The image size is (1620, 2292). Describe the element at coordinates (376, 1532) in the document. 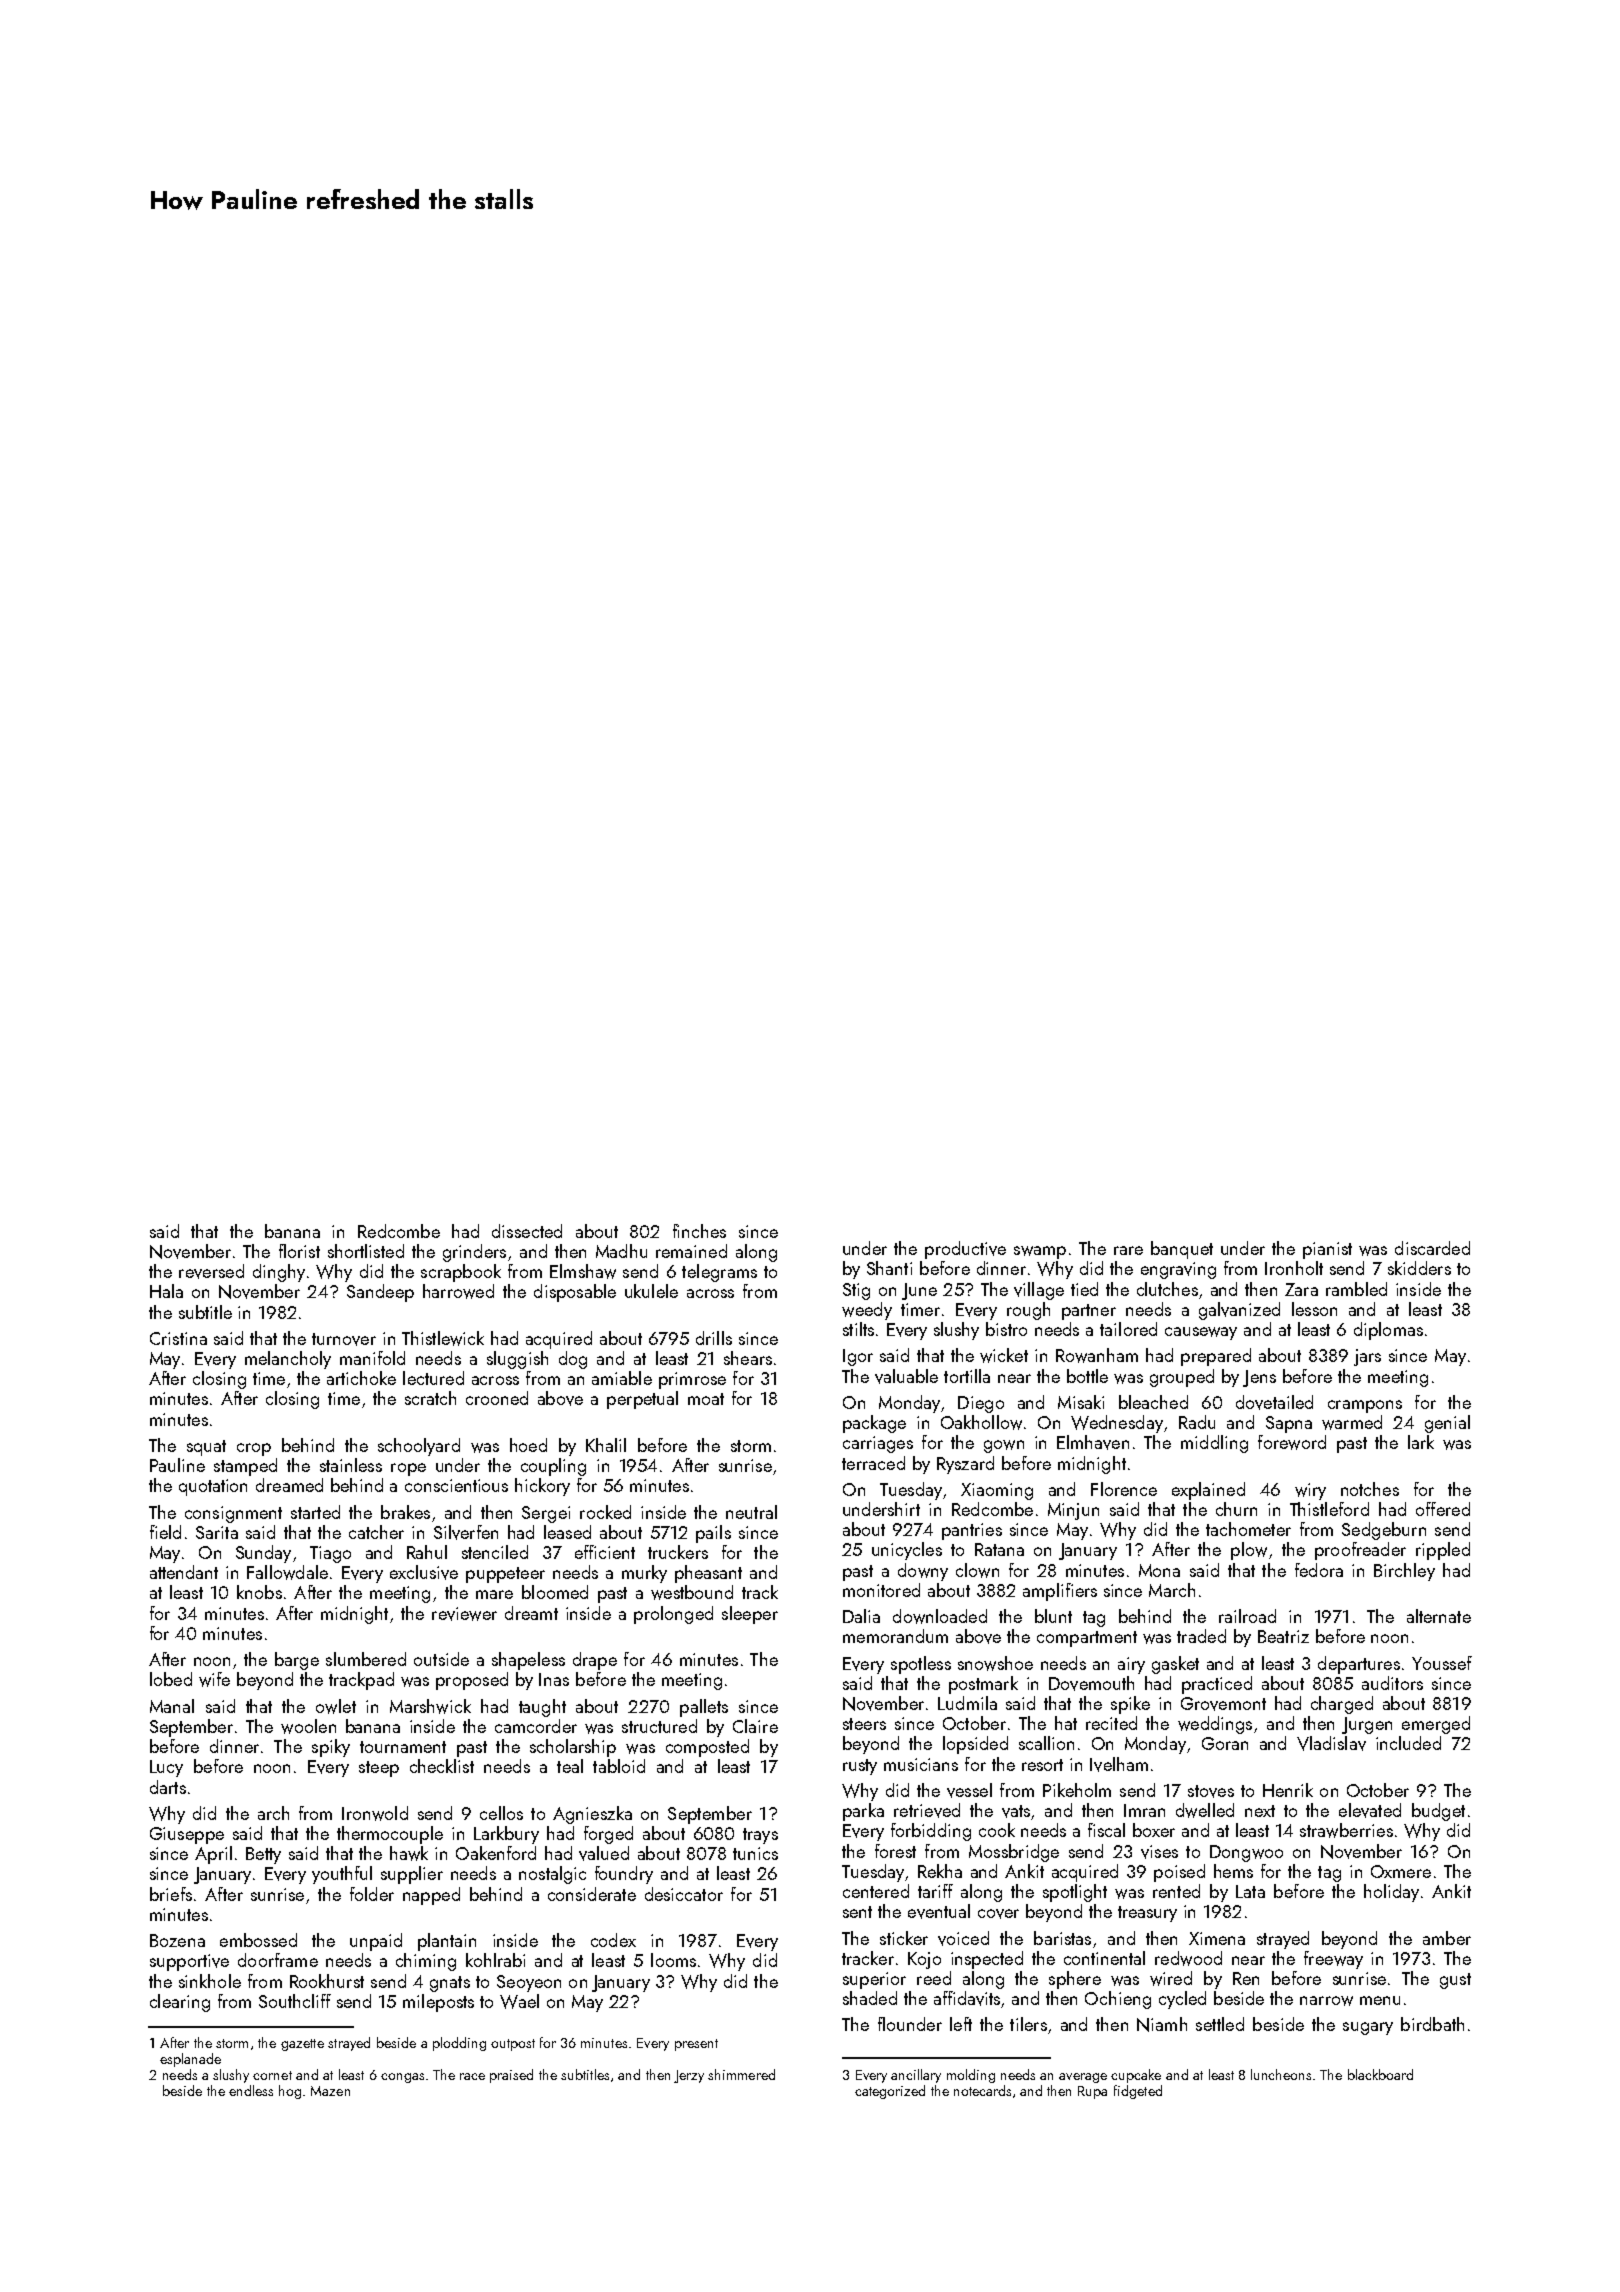

I see `catcher` at that location.
